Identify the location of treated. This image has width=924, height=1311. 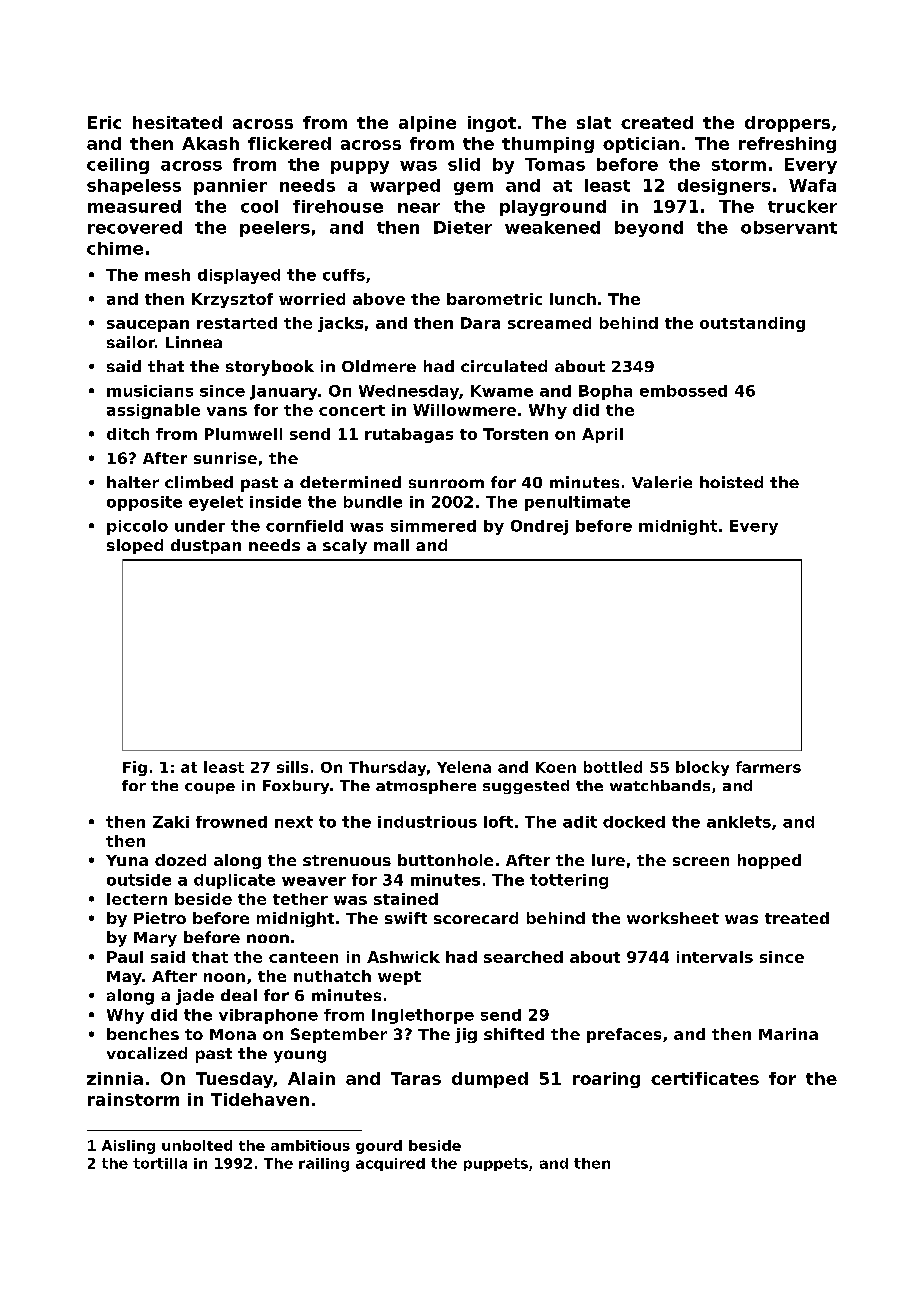
(797, 918).
